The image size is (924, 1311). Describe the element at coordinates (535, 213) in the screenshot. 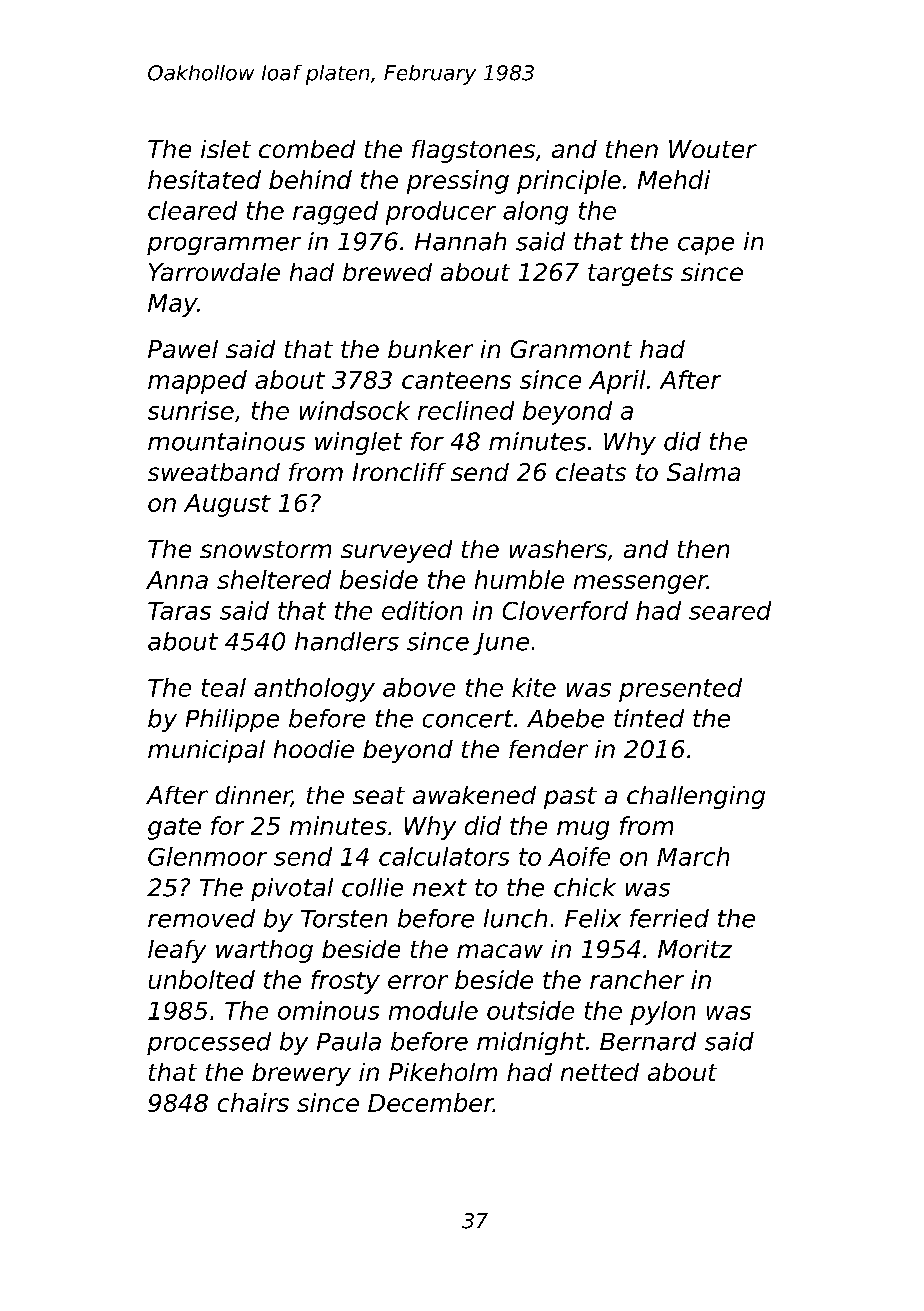

I see `along` at that location.
